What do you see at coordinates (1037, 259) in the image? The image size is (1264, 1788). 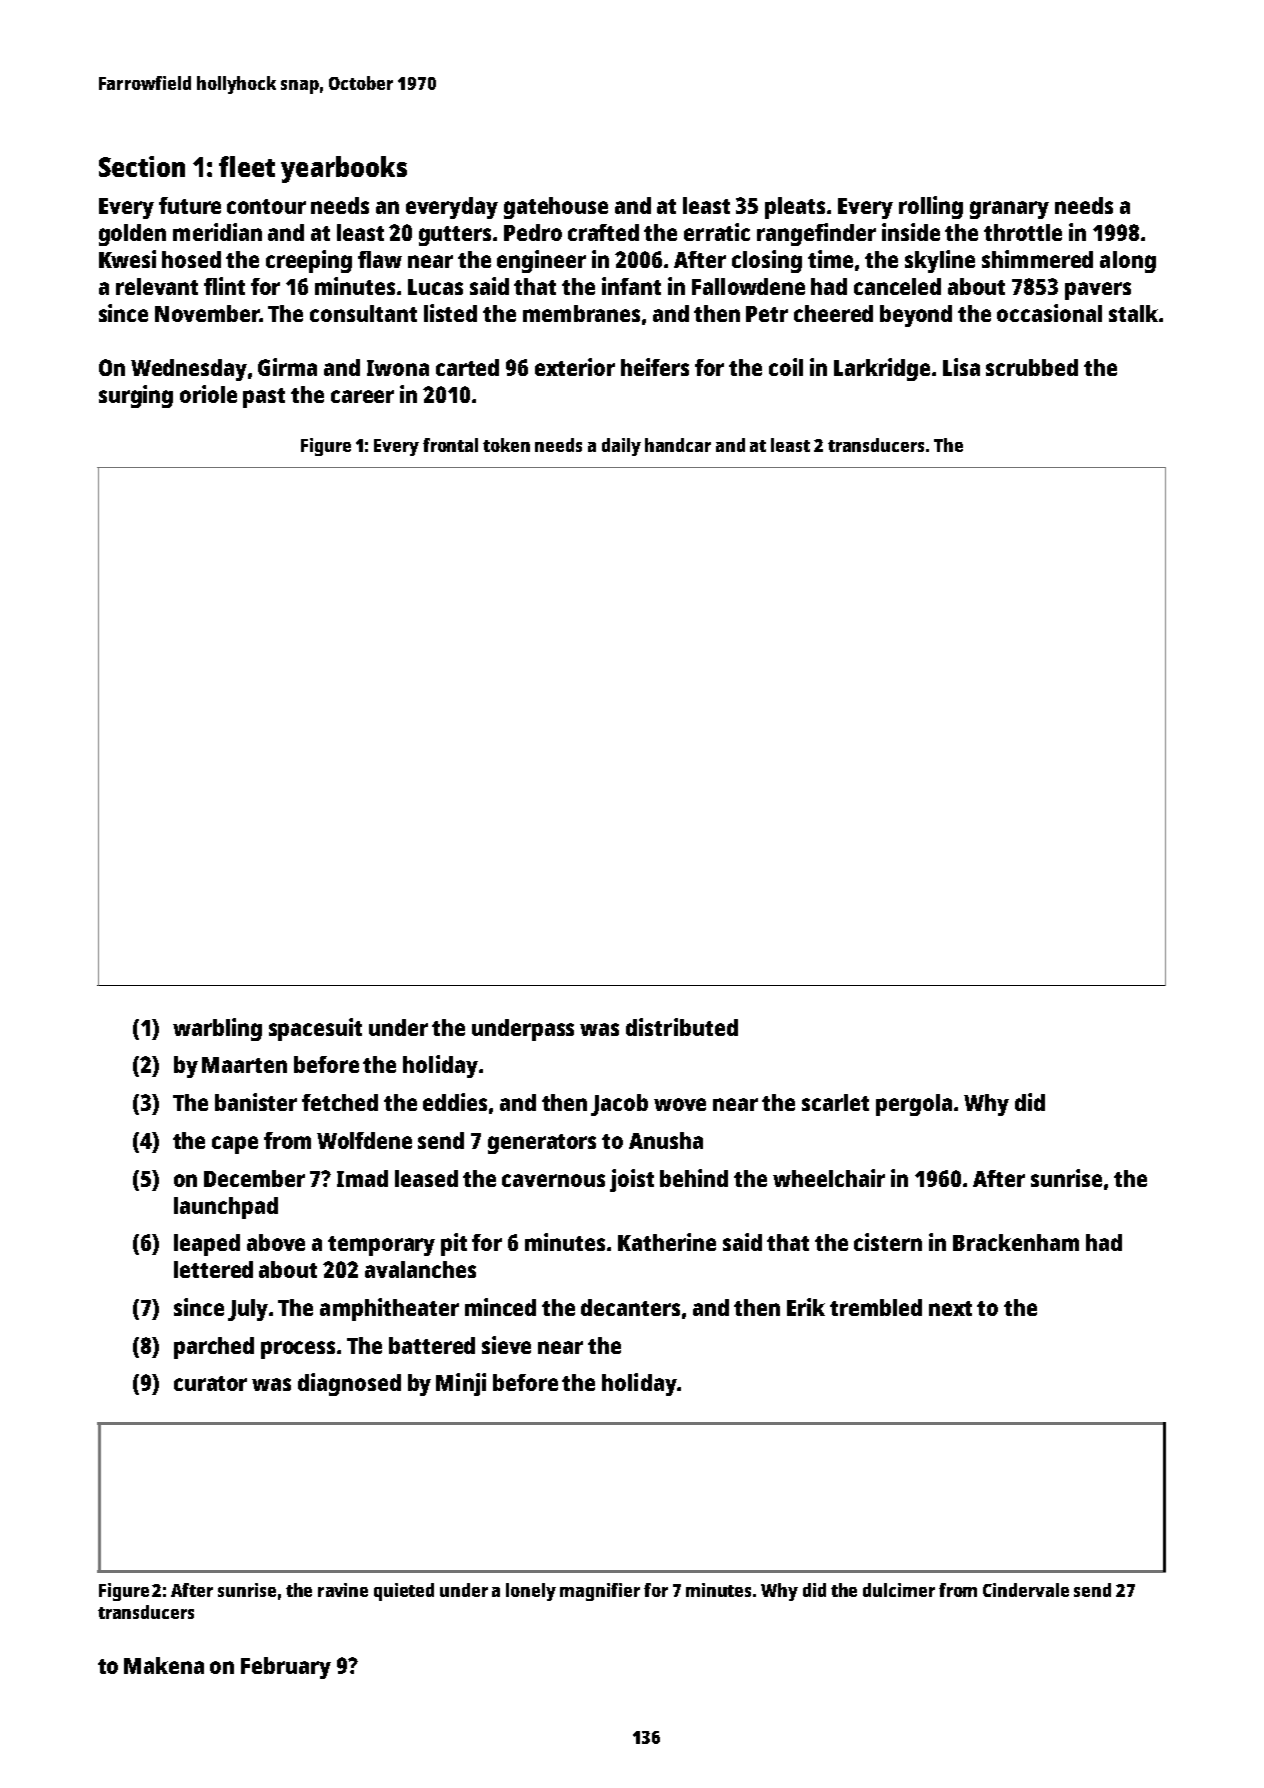 I see `shimmered` at bounding box center [1037, 259].
